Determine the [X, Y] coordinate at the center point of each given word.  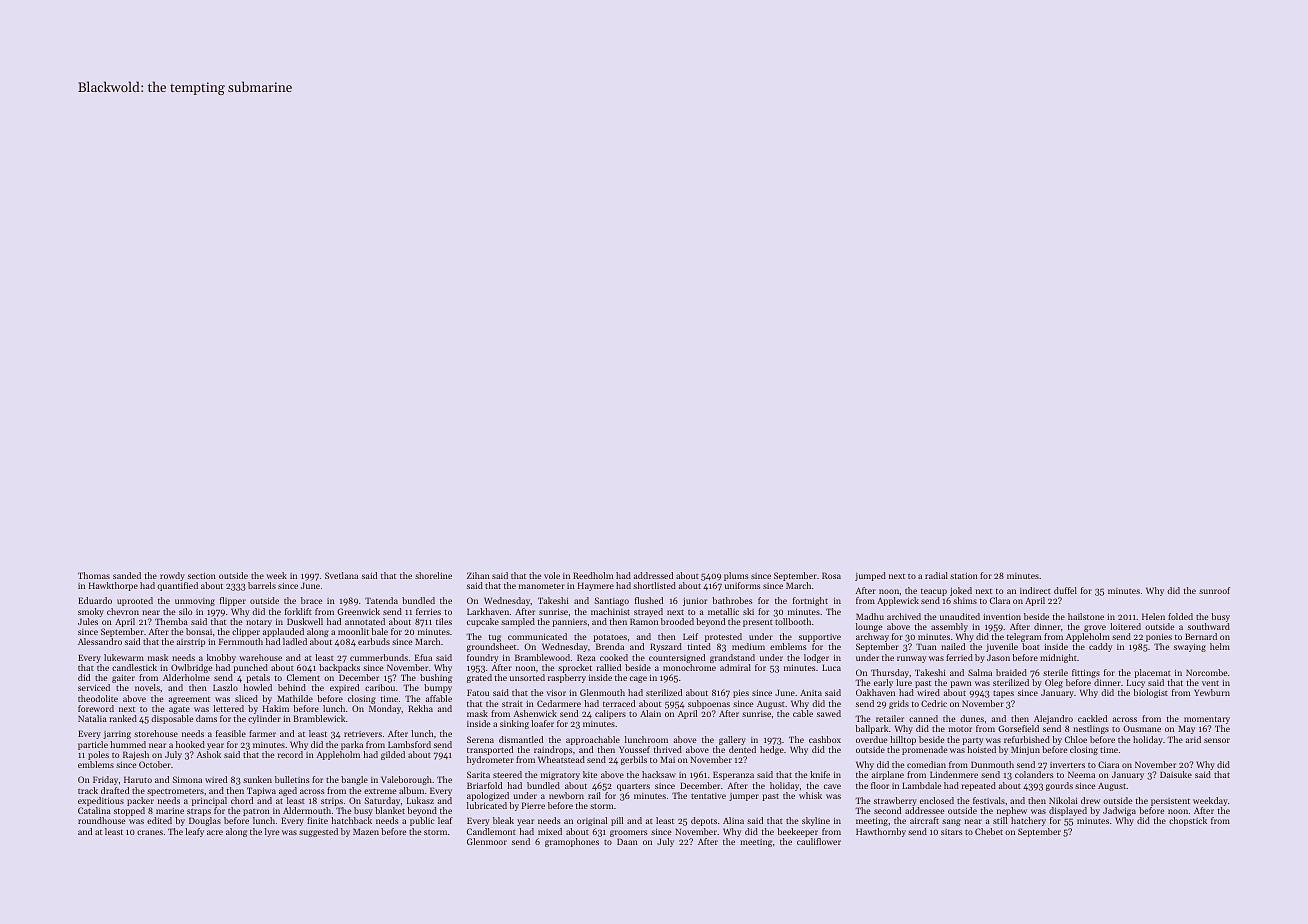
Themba [171, 621]
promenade [924, 750]
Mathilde [295, 698]
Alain [650, 713]
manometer [542, 586]
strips [332, 802]
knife [820, 774]
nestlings [1091, 729]
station [964, 575]
